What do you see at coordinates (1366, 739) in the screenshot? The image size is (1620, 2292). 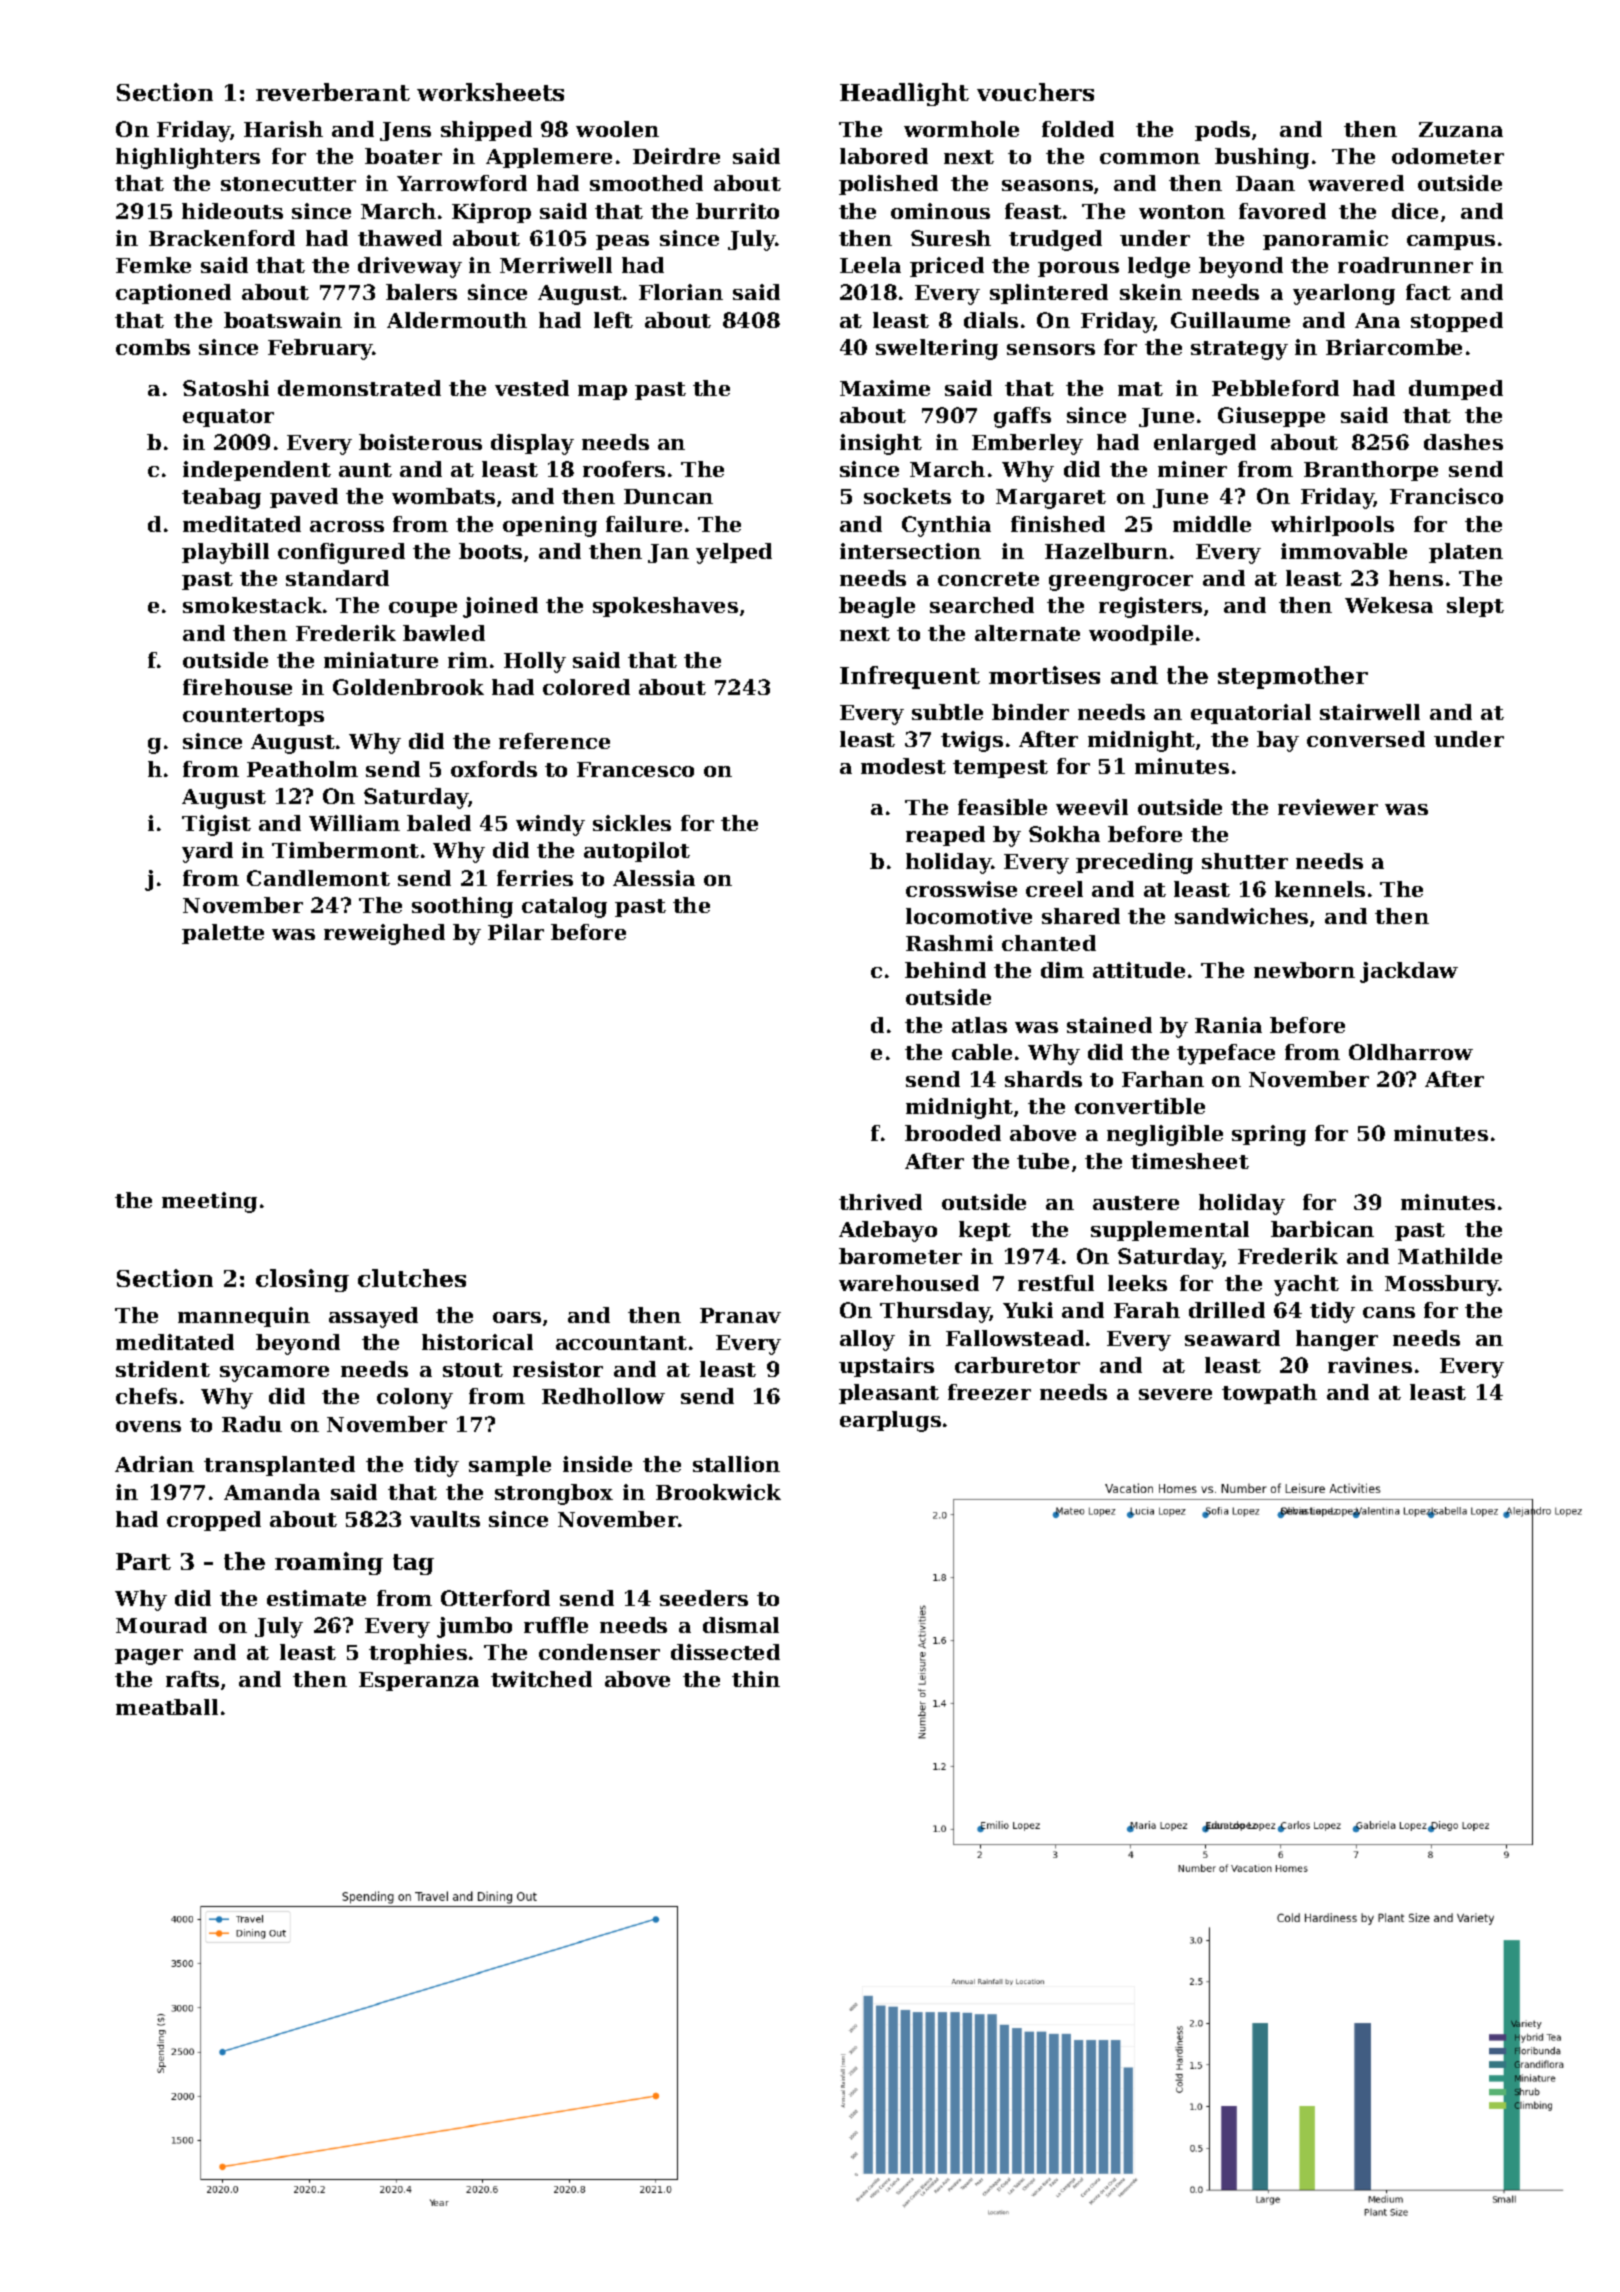 I see `conversed` at bounding box center [1366, 739].
